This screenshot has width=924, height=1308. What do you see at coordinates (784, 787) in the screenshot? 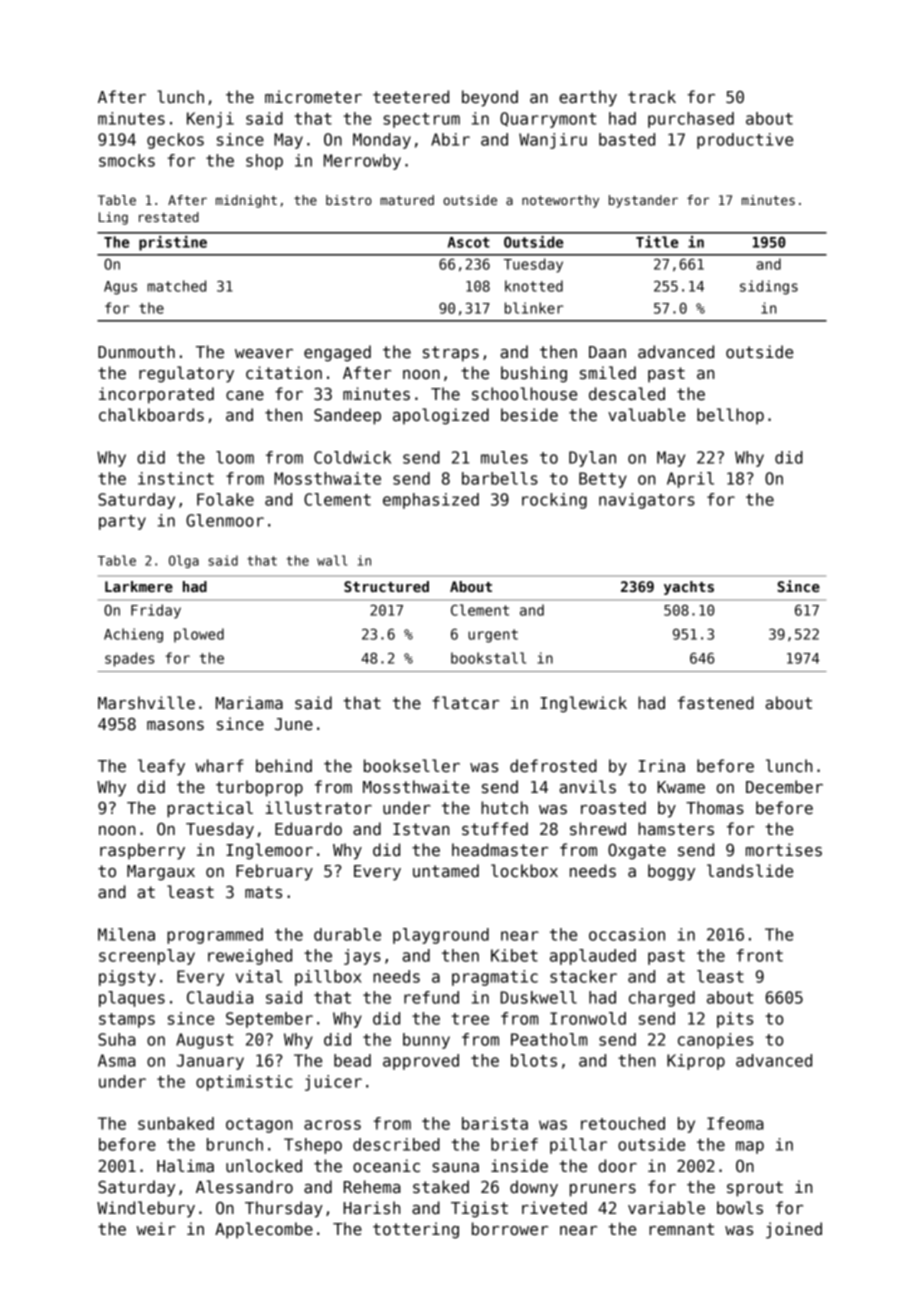
I see `December` at bounding box center [784, 787].
